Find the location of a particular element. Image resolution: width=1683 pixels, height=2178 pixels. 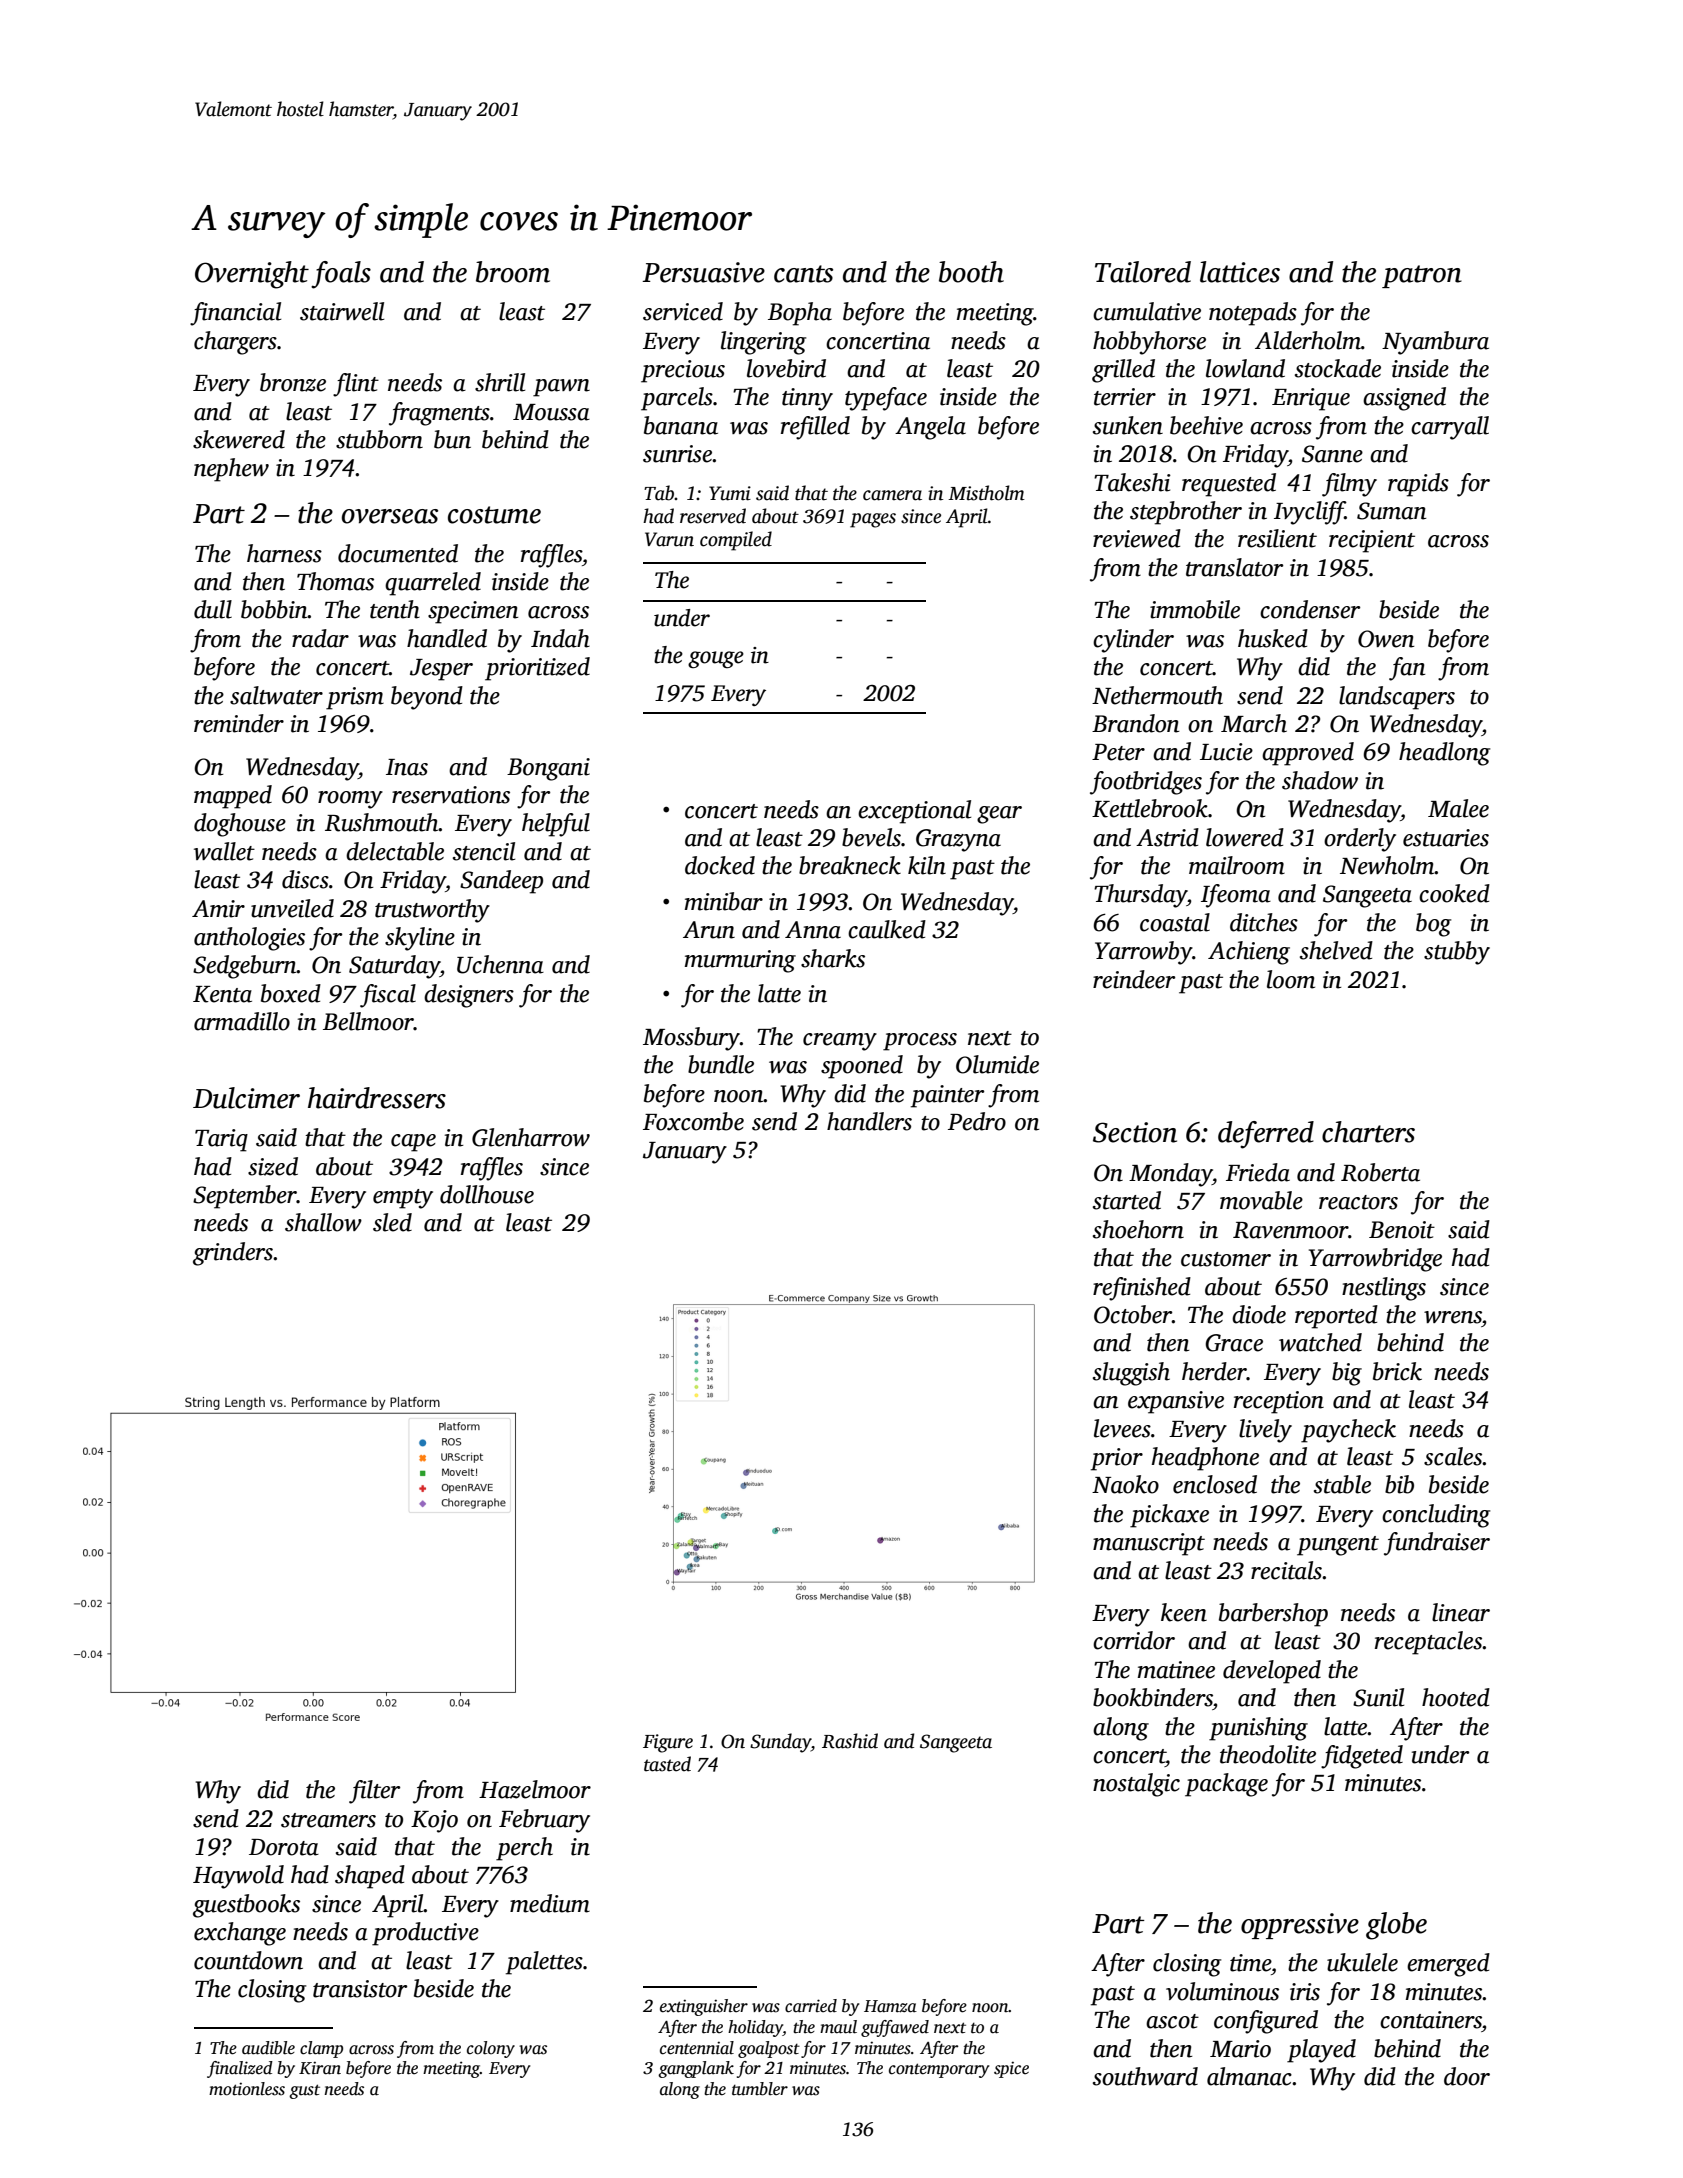

Angela is located at coordinates (930, 428).
